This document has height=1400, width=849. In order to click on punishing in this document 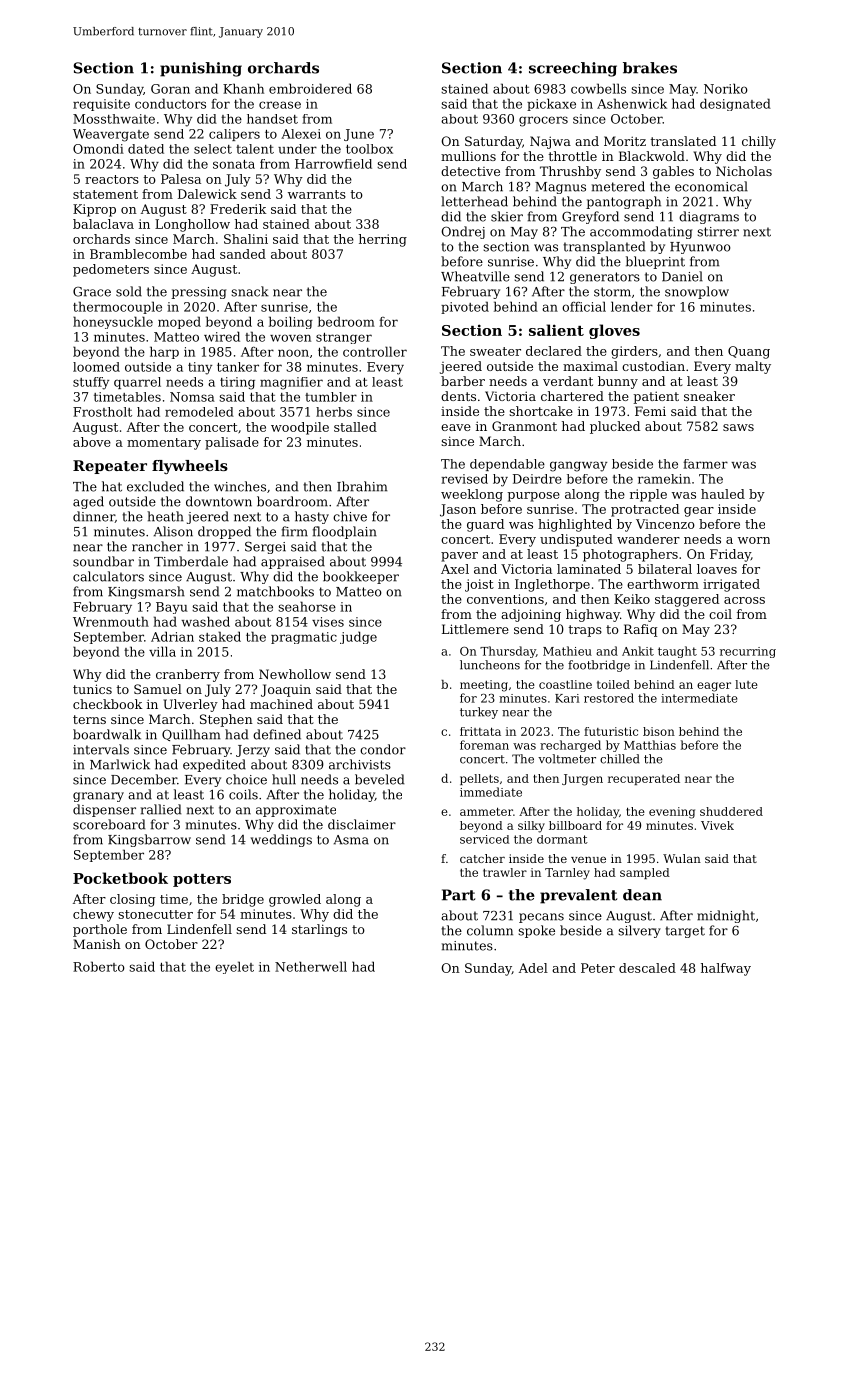, I will do `click(201, 69)`.
